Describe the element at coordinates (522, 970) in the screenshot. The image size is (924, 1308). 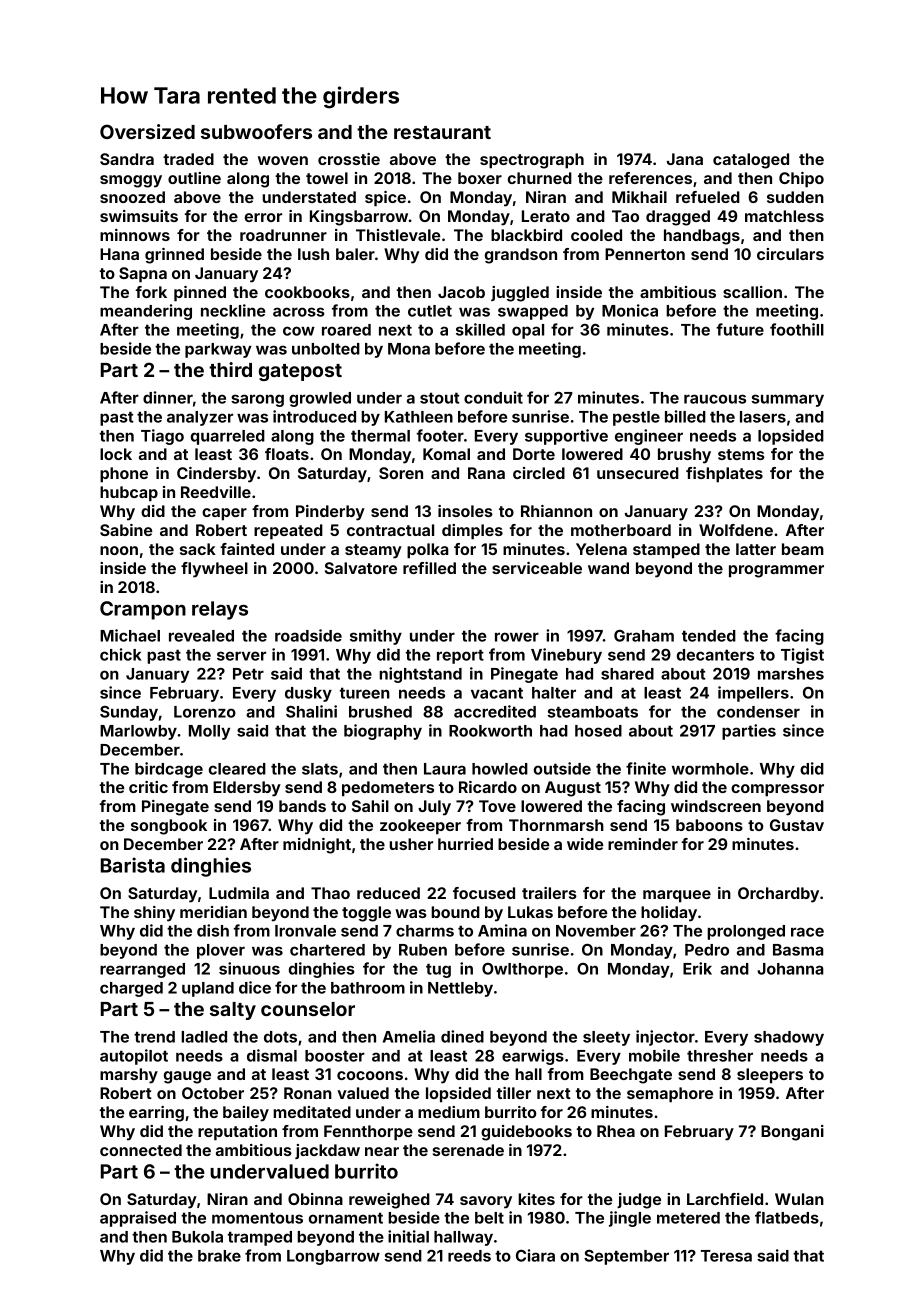
I see `Owlthorpe` at that location.
